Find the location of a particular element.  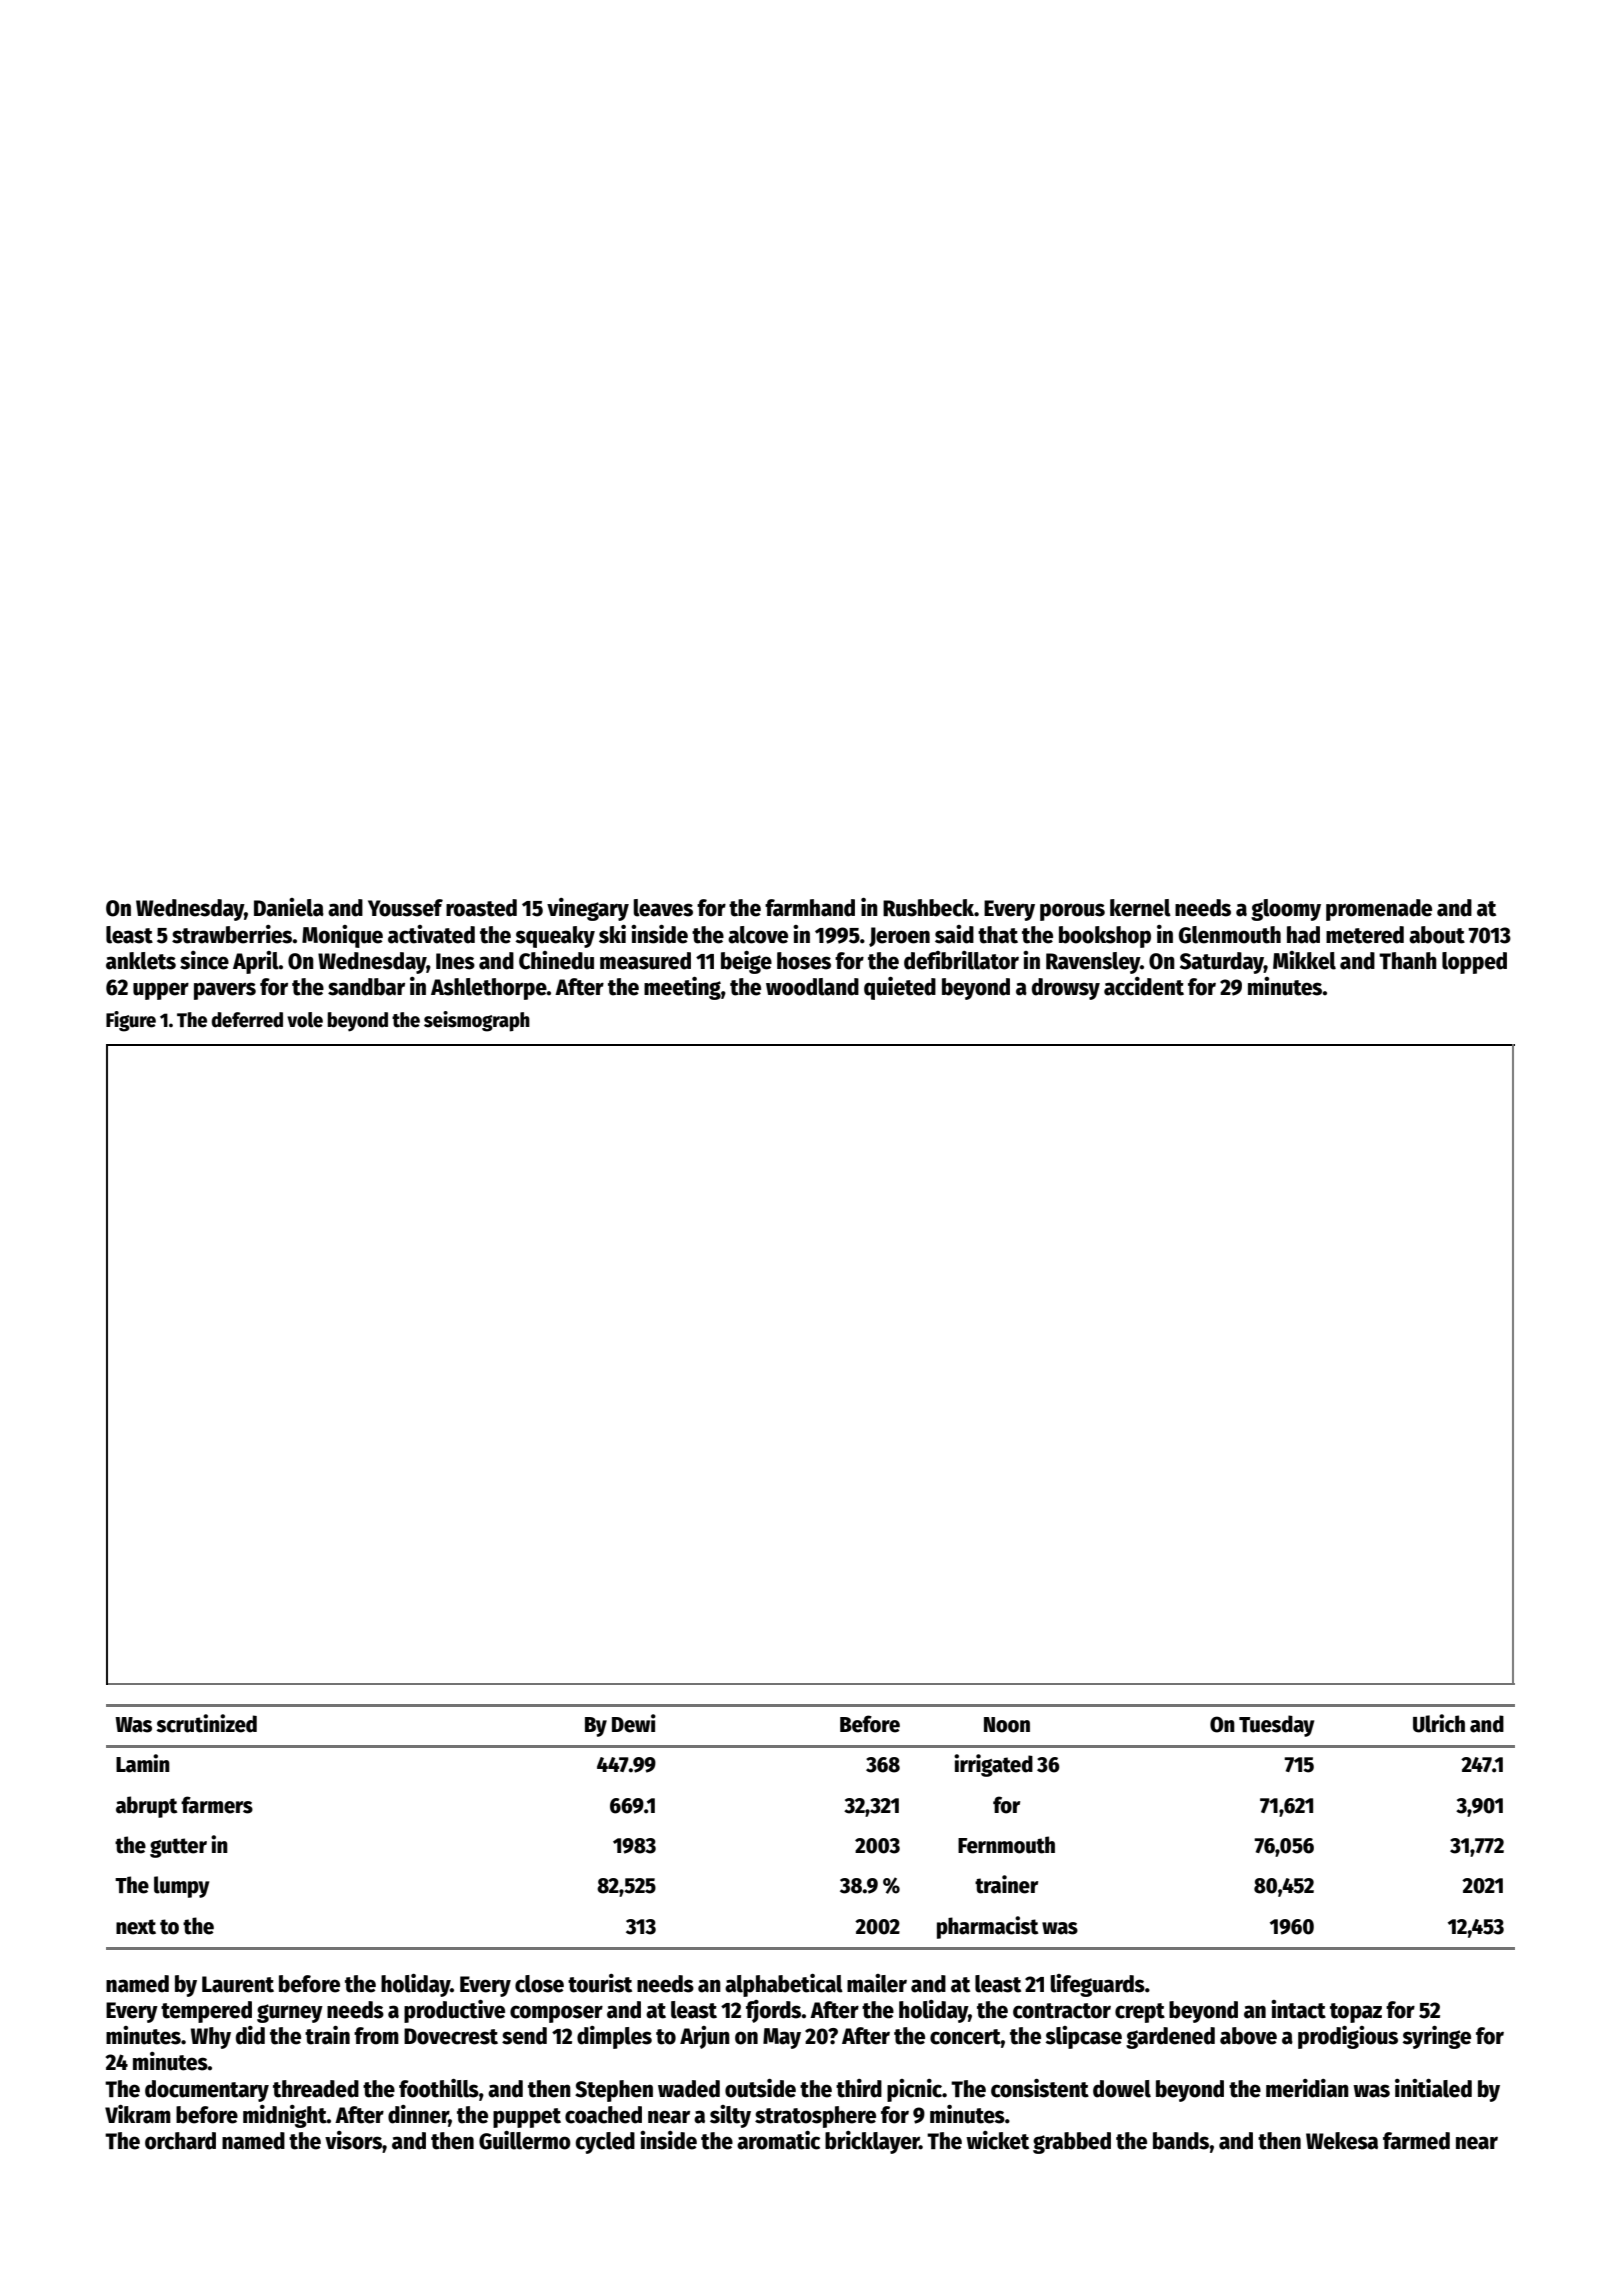

accident is located at coordinates (1144, 986).
